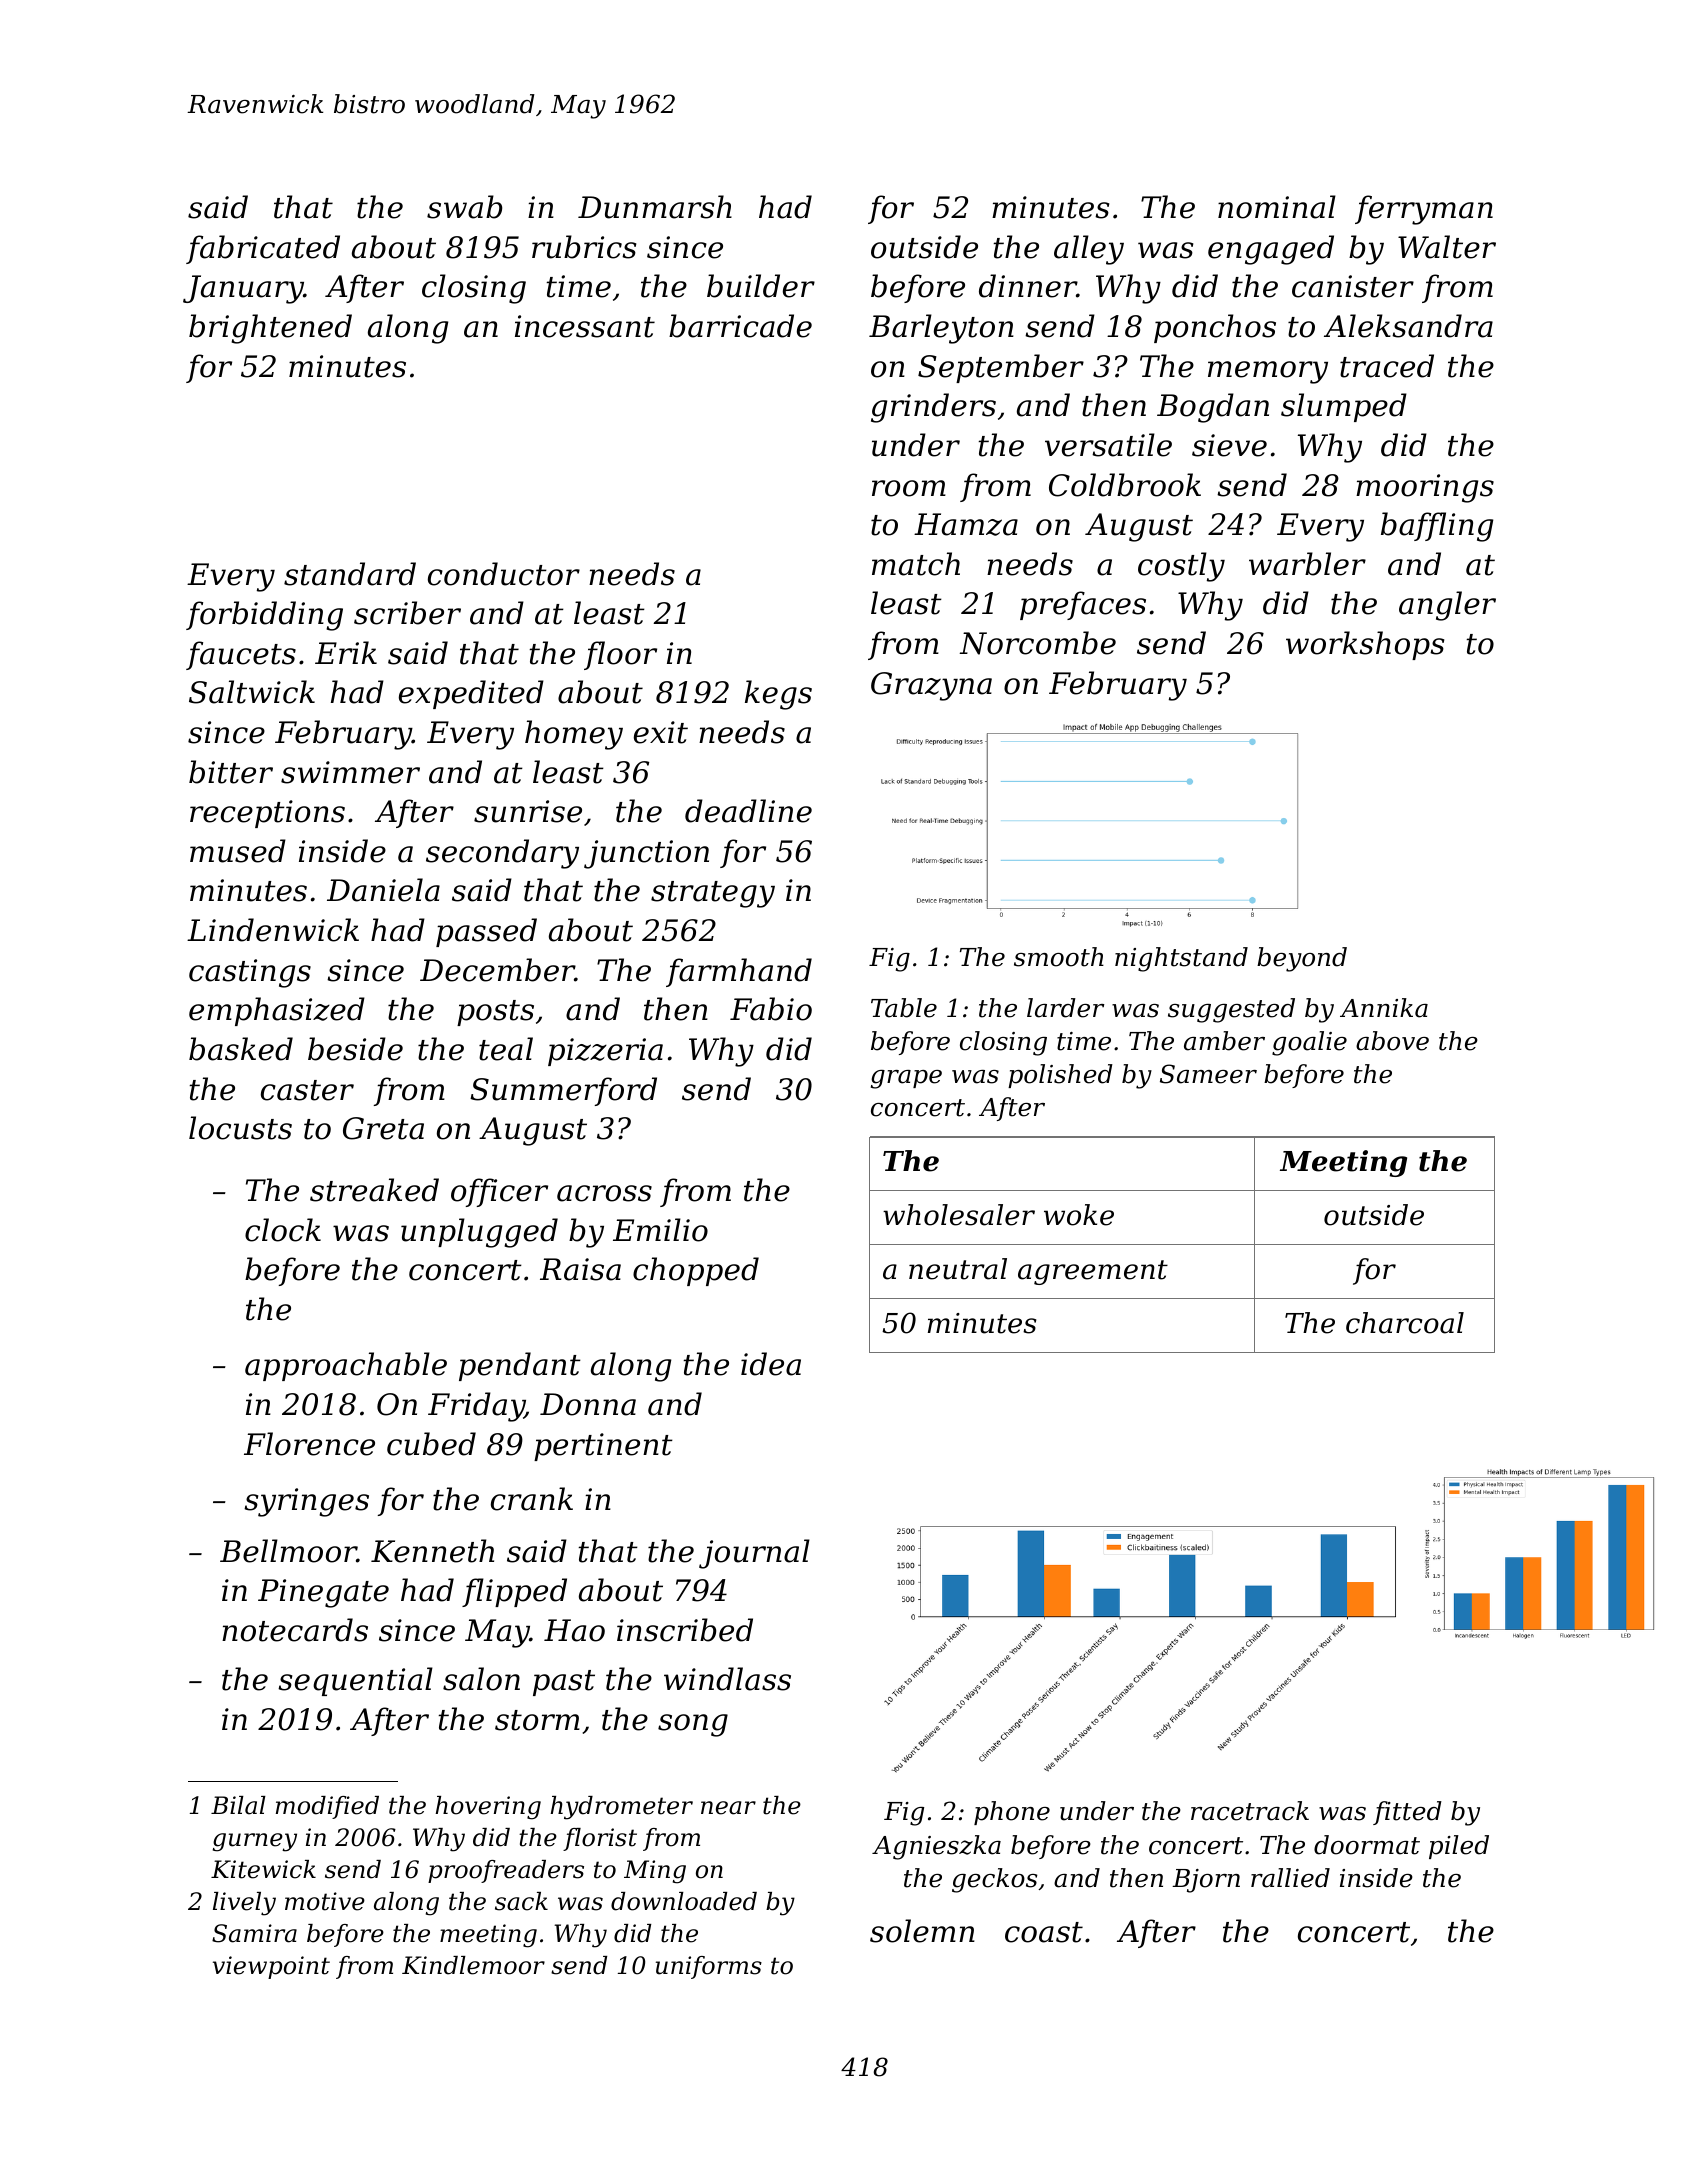 Image resolution: width=1683 pixels, height=2178 pixels. Describe the element at coordinates (585, 326) in the page. I see `incessant` at that location.
